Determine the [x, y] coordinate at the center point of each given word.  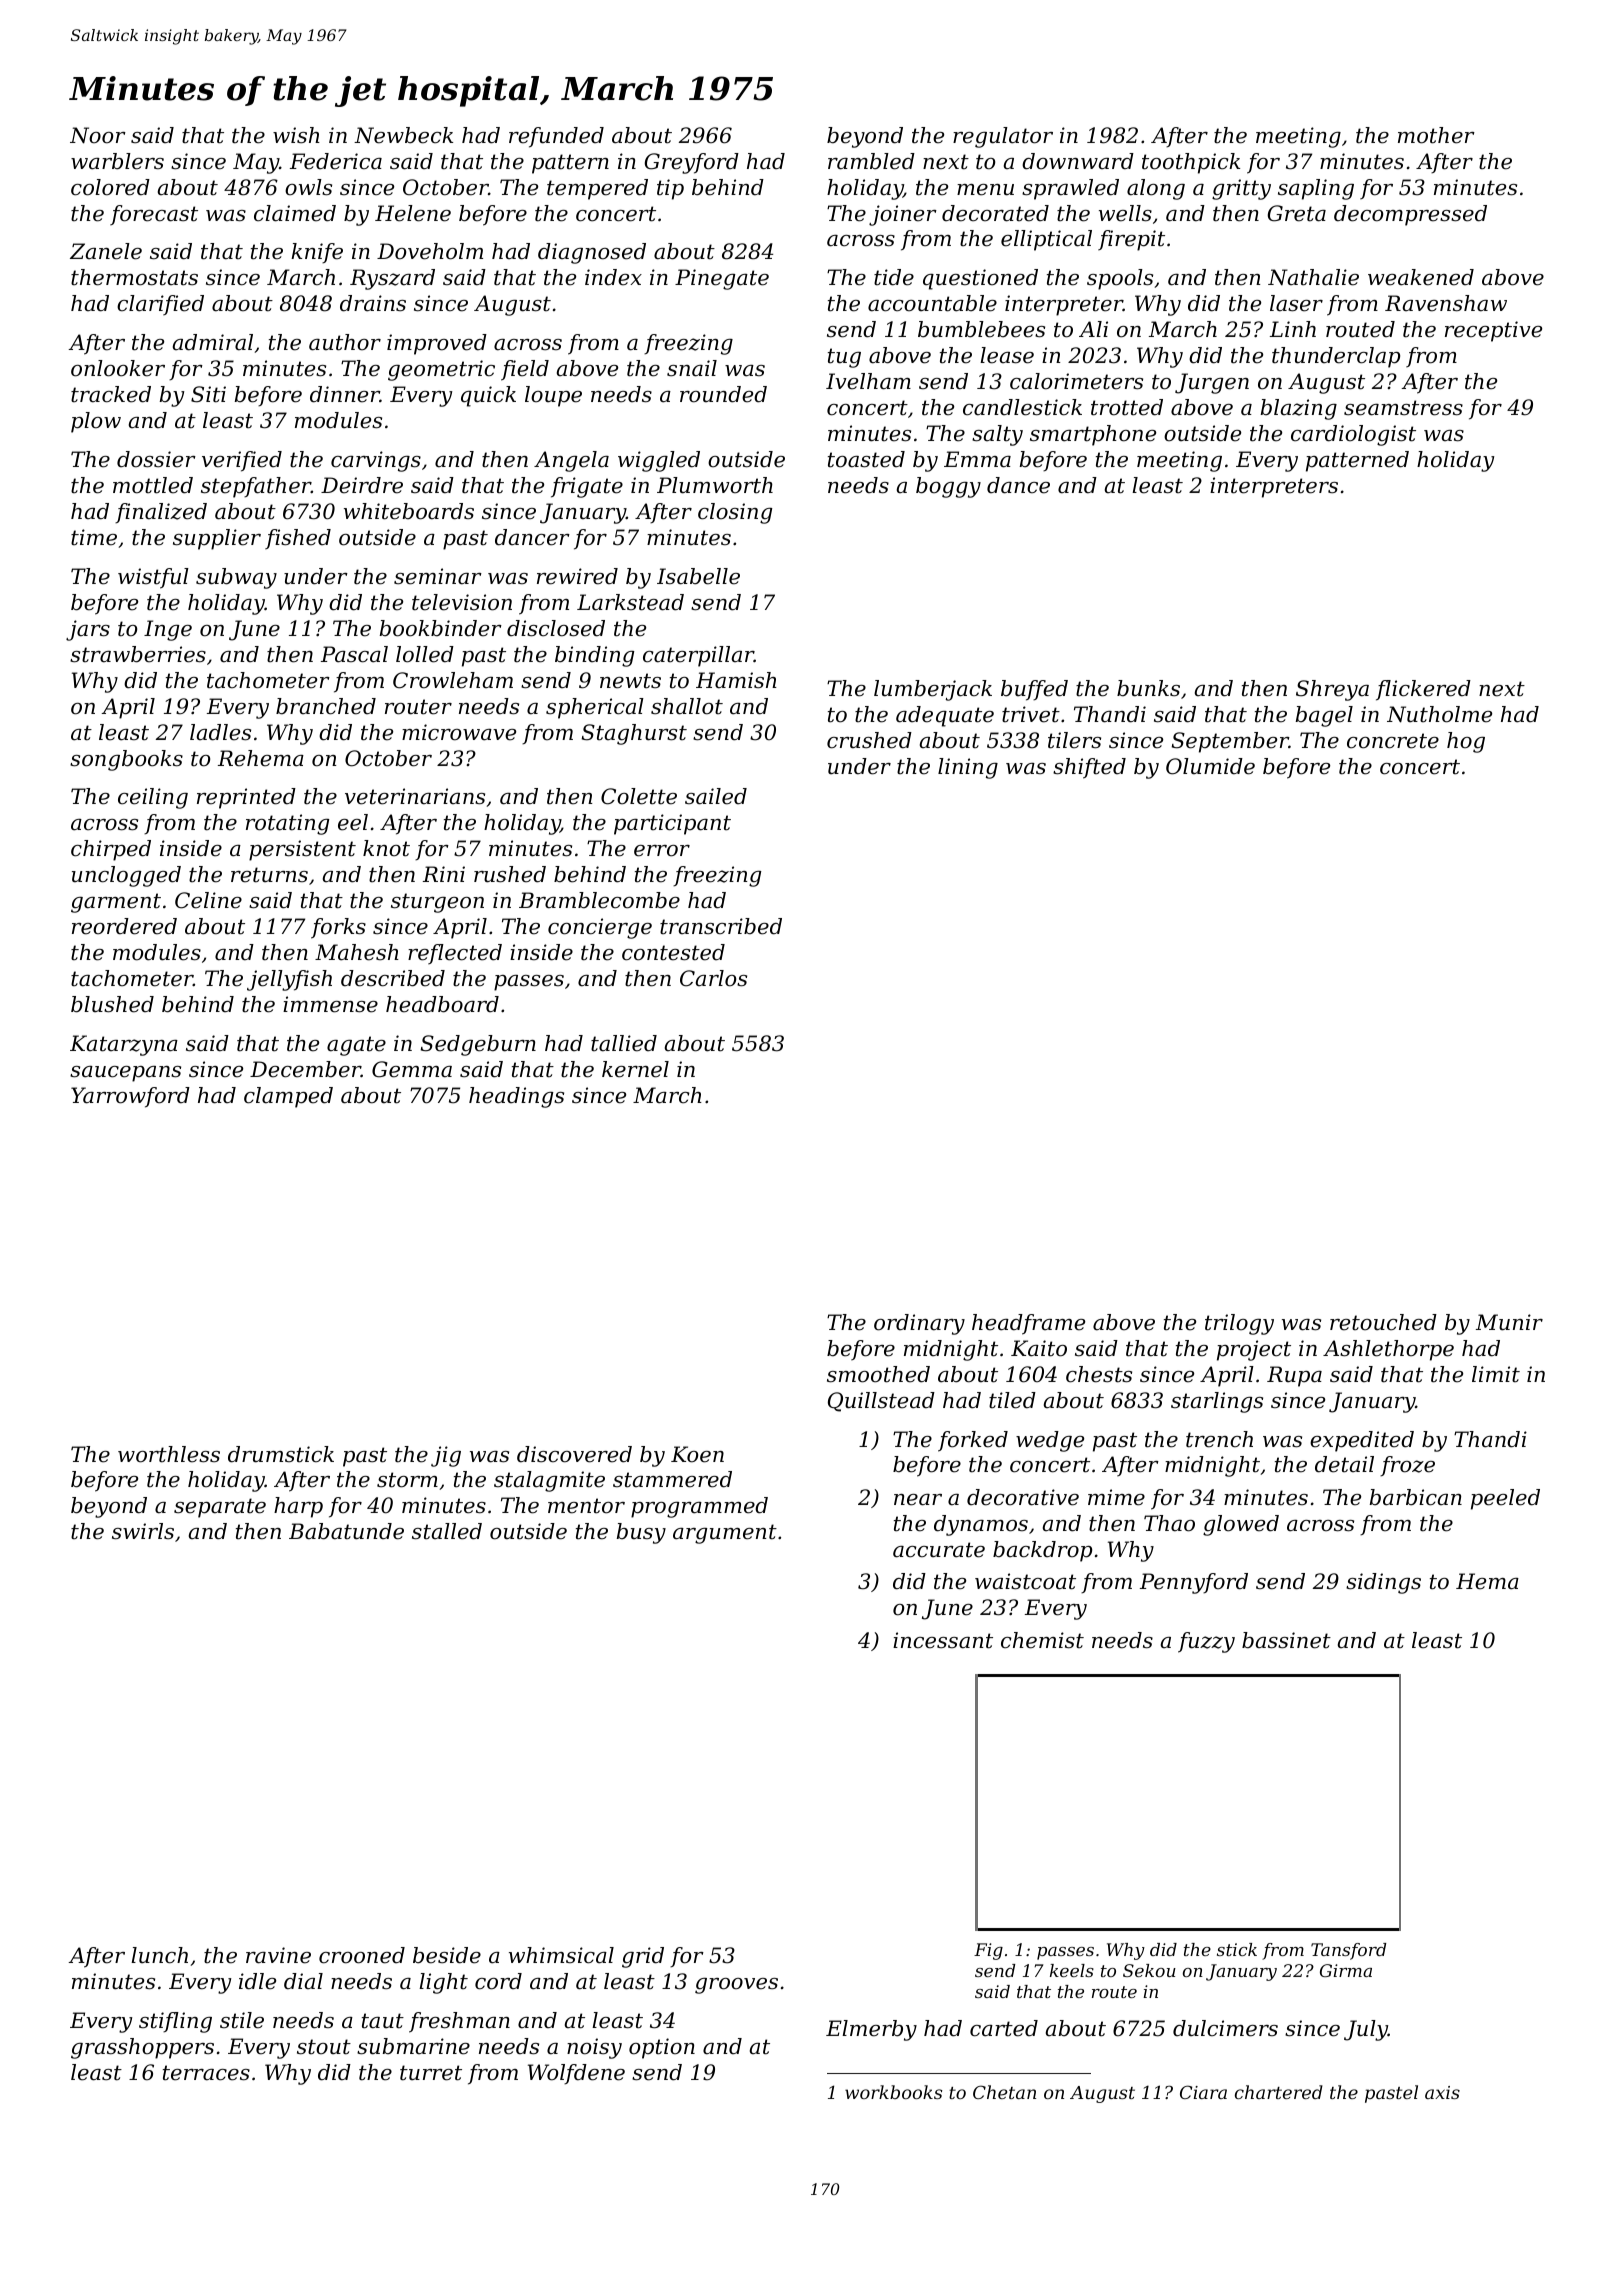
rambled [871, 161]
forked [973, 1441]
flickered [1423, 690]
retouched [1383, 1322]
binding [595, 656]
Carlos [713, 978]
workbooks [893, 2092]
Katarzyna [124, 1045]
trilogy [1239, 1324]
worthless [169, 1454]
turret [431, 2073]
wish [296, 135]
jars [88, 630]
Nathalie [1313, 277]
